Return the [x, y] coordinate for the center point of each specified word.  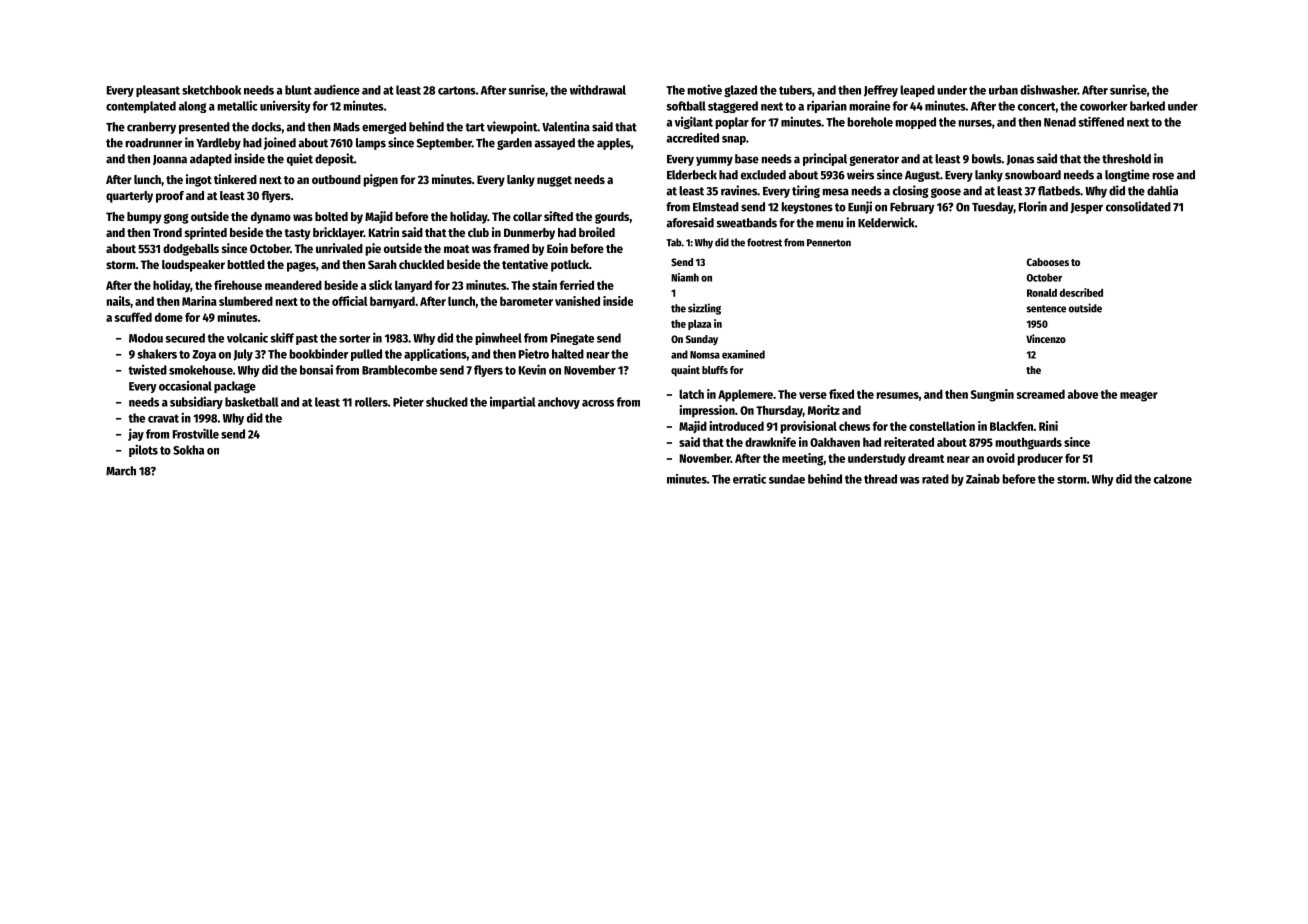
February [912, 208]
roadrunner [154, 143]
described [1081, 292]
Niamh [685, 277]
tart [475, 127]
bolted [331, 216]
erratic [749, 479]
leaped [917, 91]
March [121, 471]
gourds [612, 218]
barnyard [392, 302]
